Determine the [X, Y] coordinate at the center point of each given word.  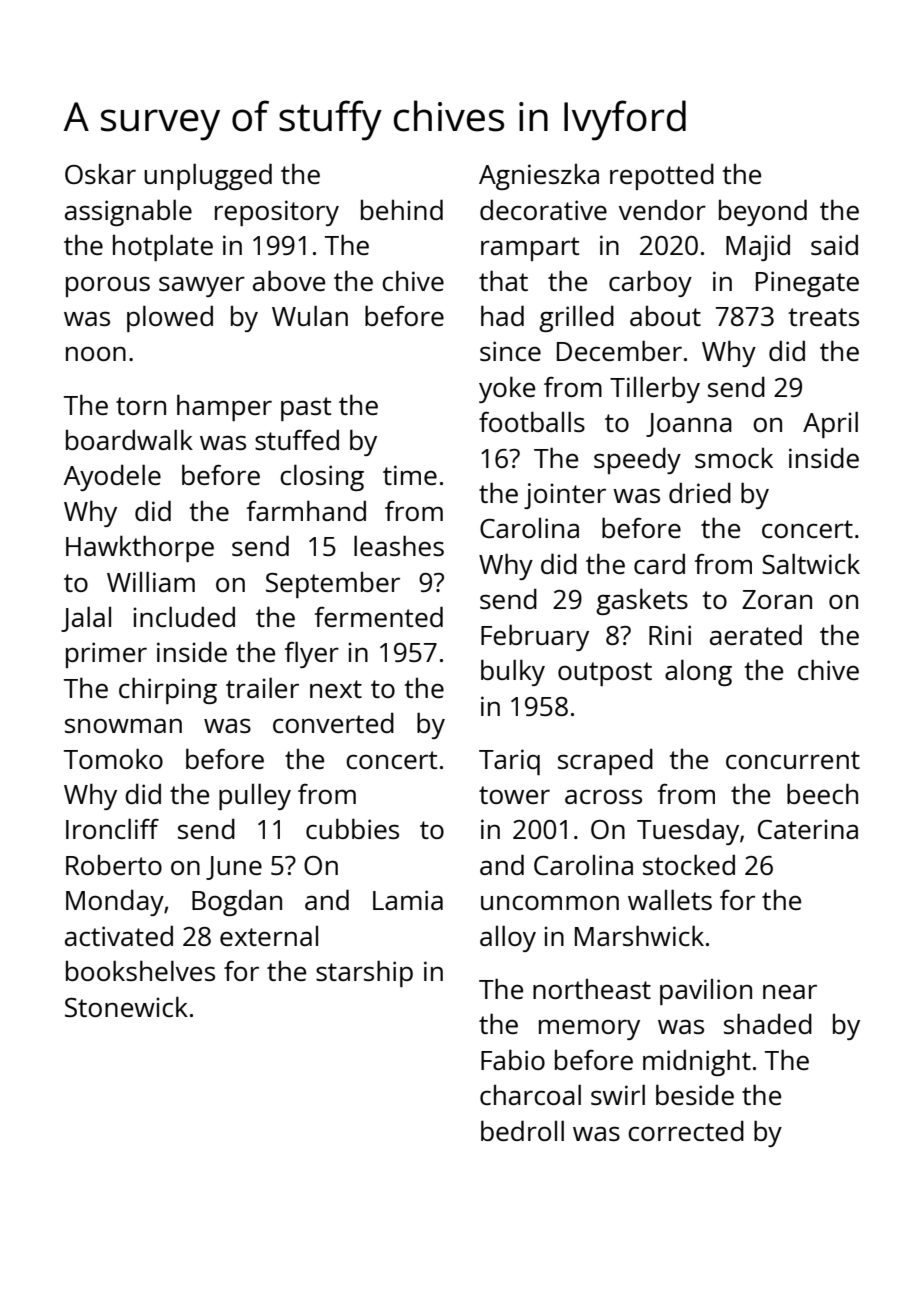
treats [823, 317]
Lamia [408, 900]
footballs [532, 421]
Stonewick [126, 1006]
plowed [170, 318]
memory [589, 1029]
